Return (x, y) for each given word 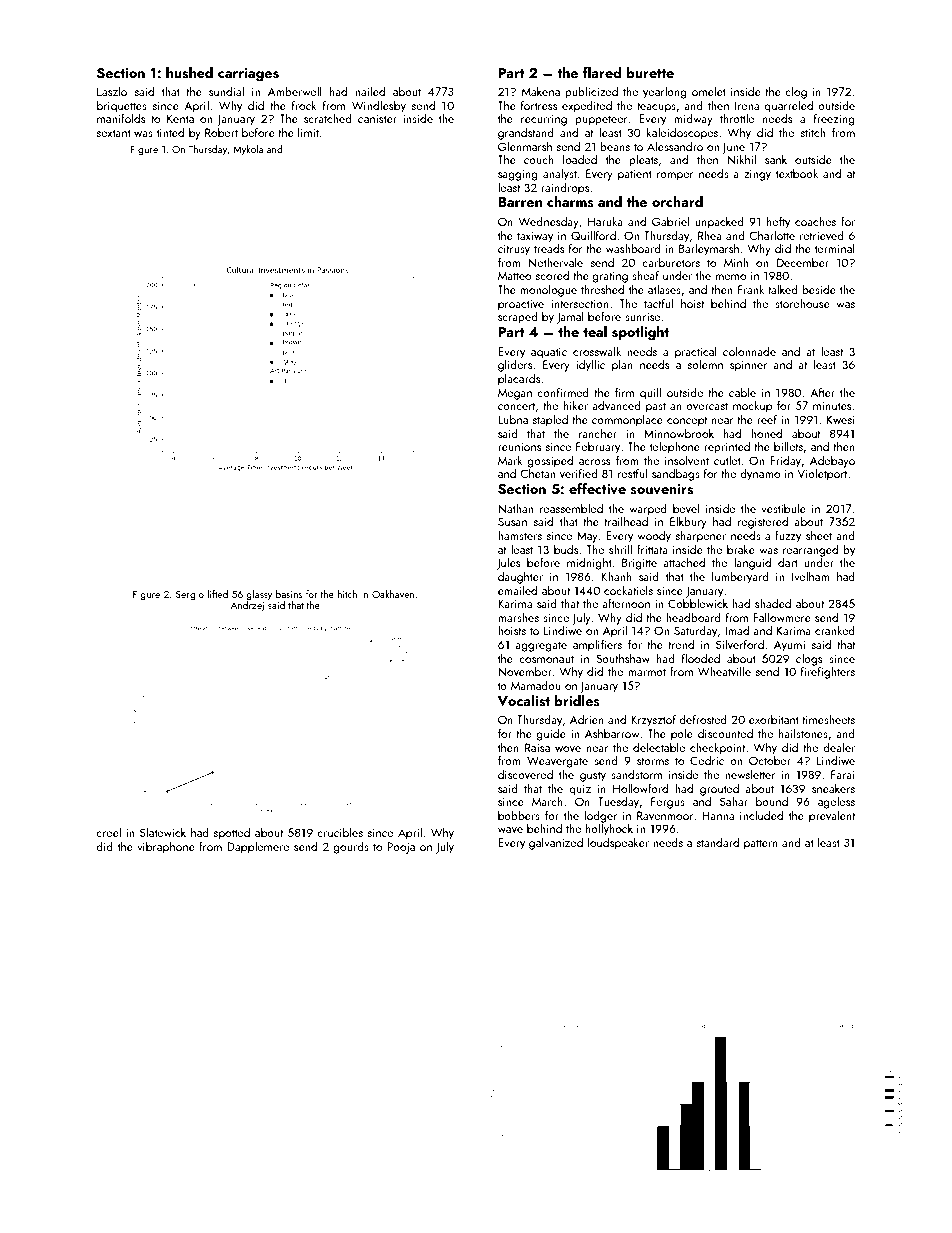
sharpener (701, 536)
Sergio (190, 595)
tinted (170, 132)
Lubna (513, 419)
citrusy (514, 250)
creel (108, 832)
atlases (664, 289)
